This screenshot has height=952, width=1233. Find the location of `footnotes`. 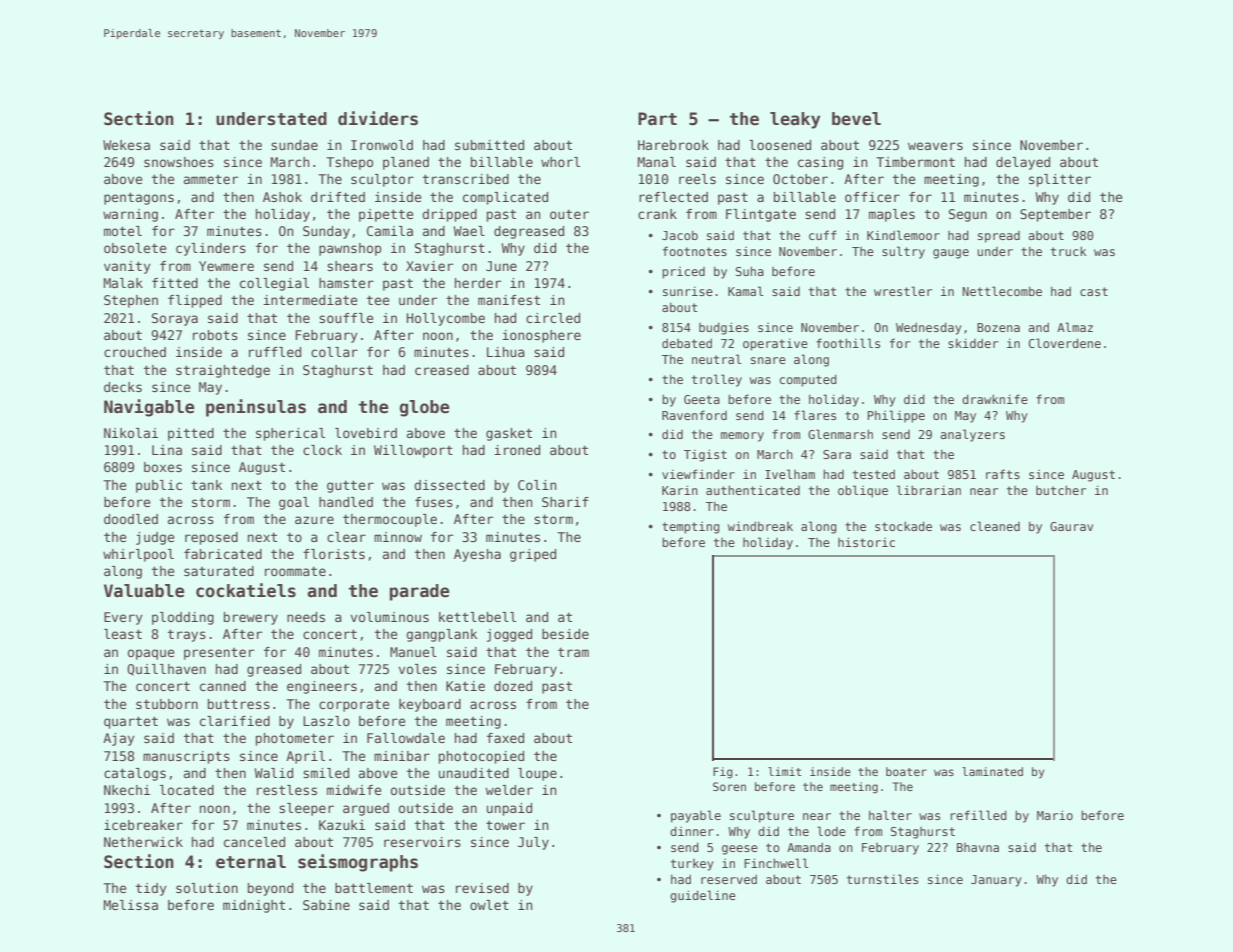

footnotes is located at coordinates (695, 251).
